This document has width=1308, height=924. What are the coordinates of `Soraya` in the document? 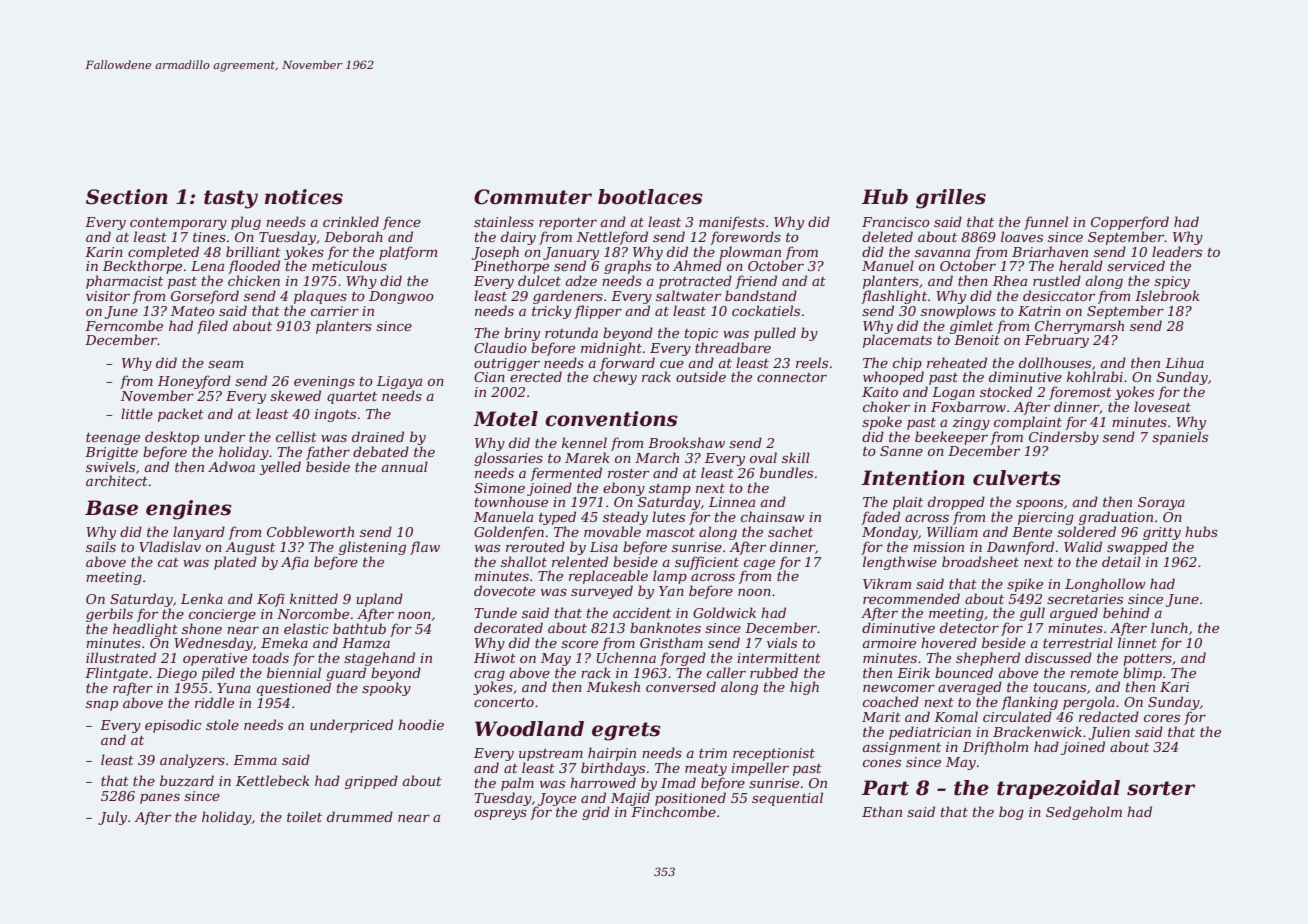 It's located at (1161, 503).
